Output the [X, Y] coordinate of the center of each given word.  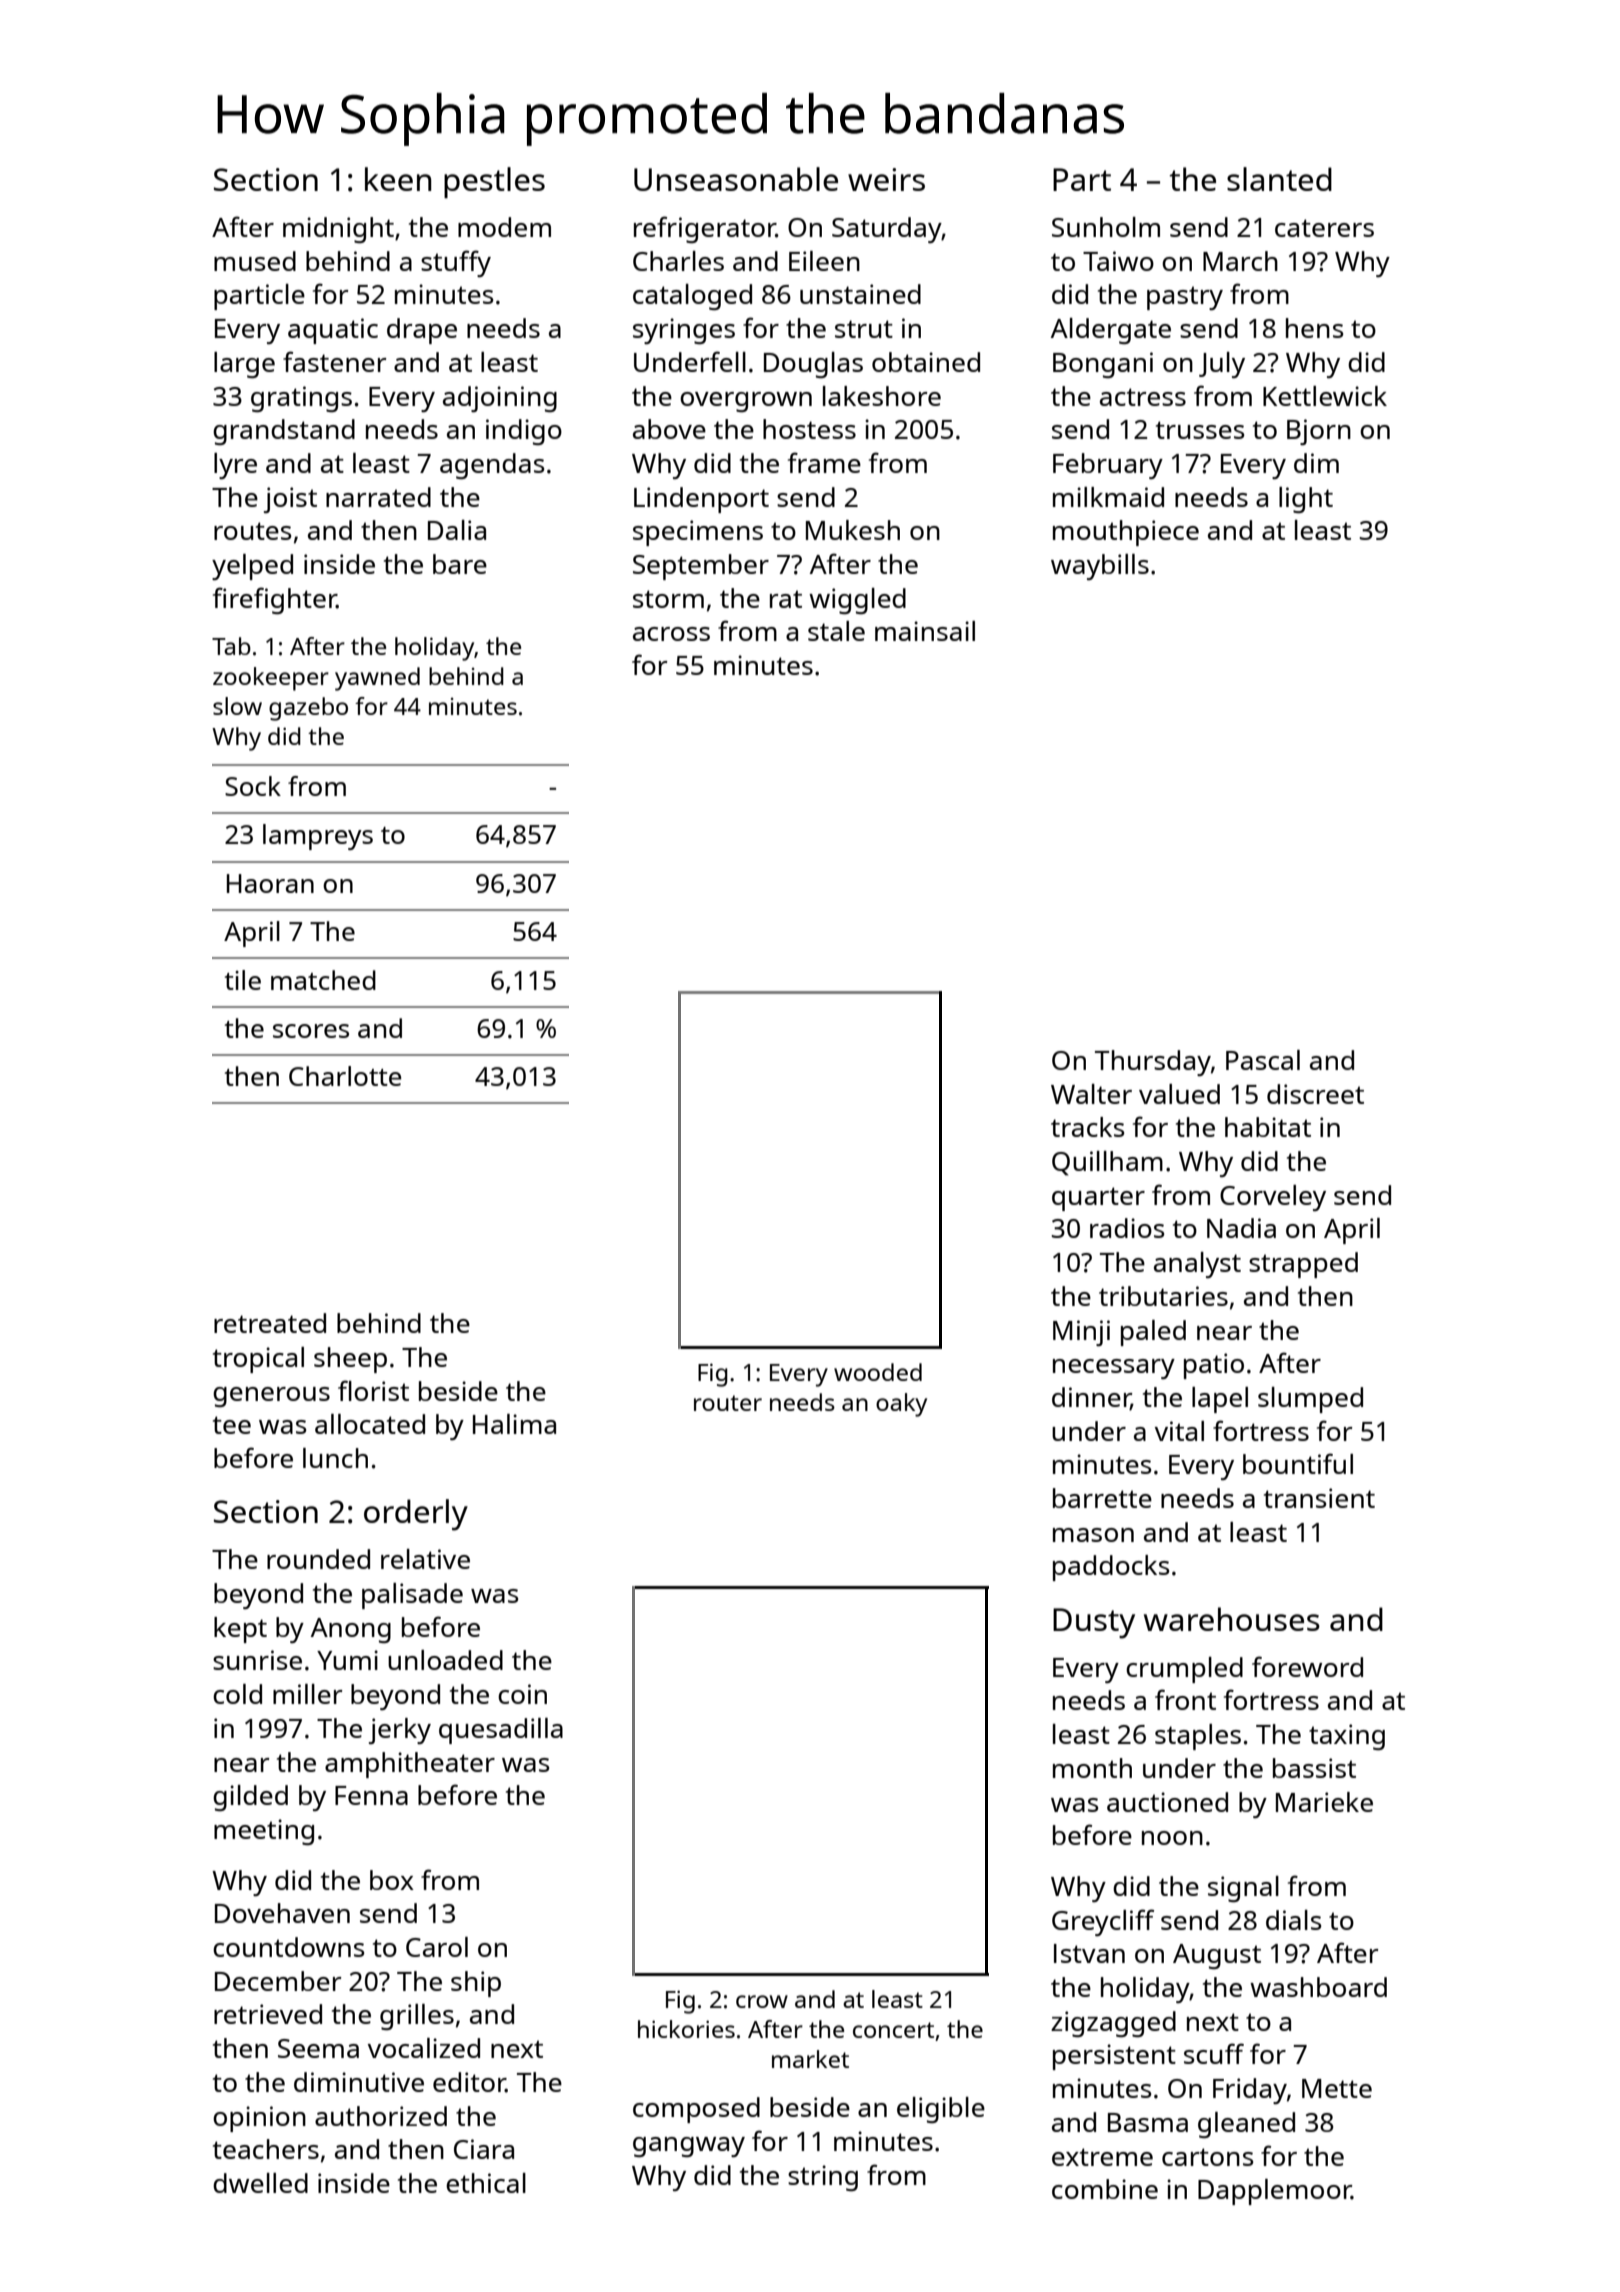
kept [240, 1630]
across [671, 634]
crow [762, 2001]
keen [398, 179]
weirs [886, 179]
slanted [1279, 179]
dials [1293, 1920]
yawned [377, 679]
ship [476, 1984]
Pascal [1263, 1060]
